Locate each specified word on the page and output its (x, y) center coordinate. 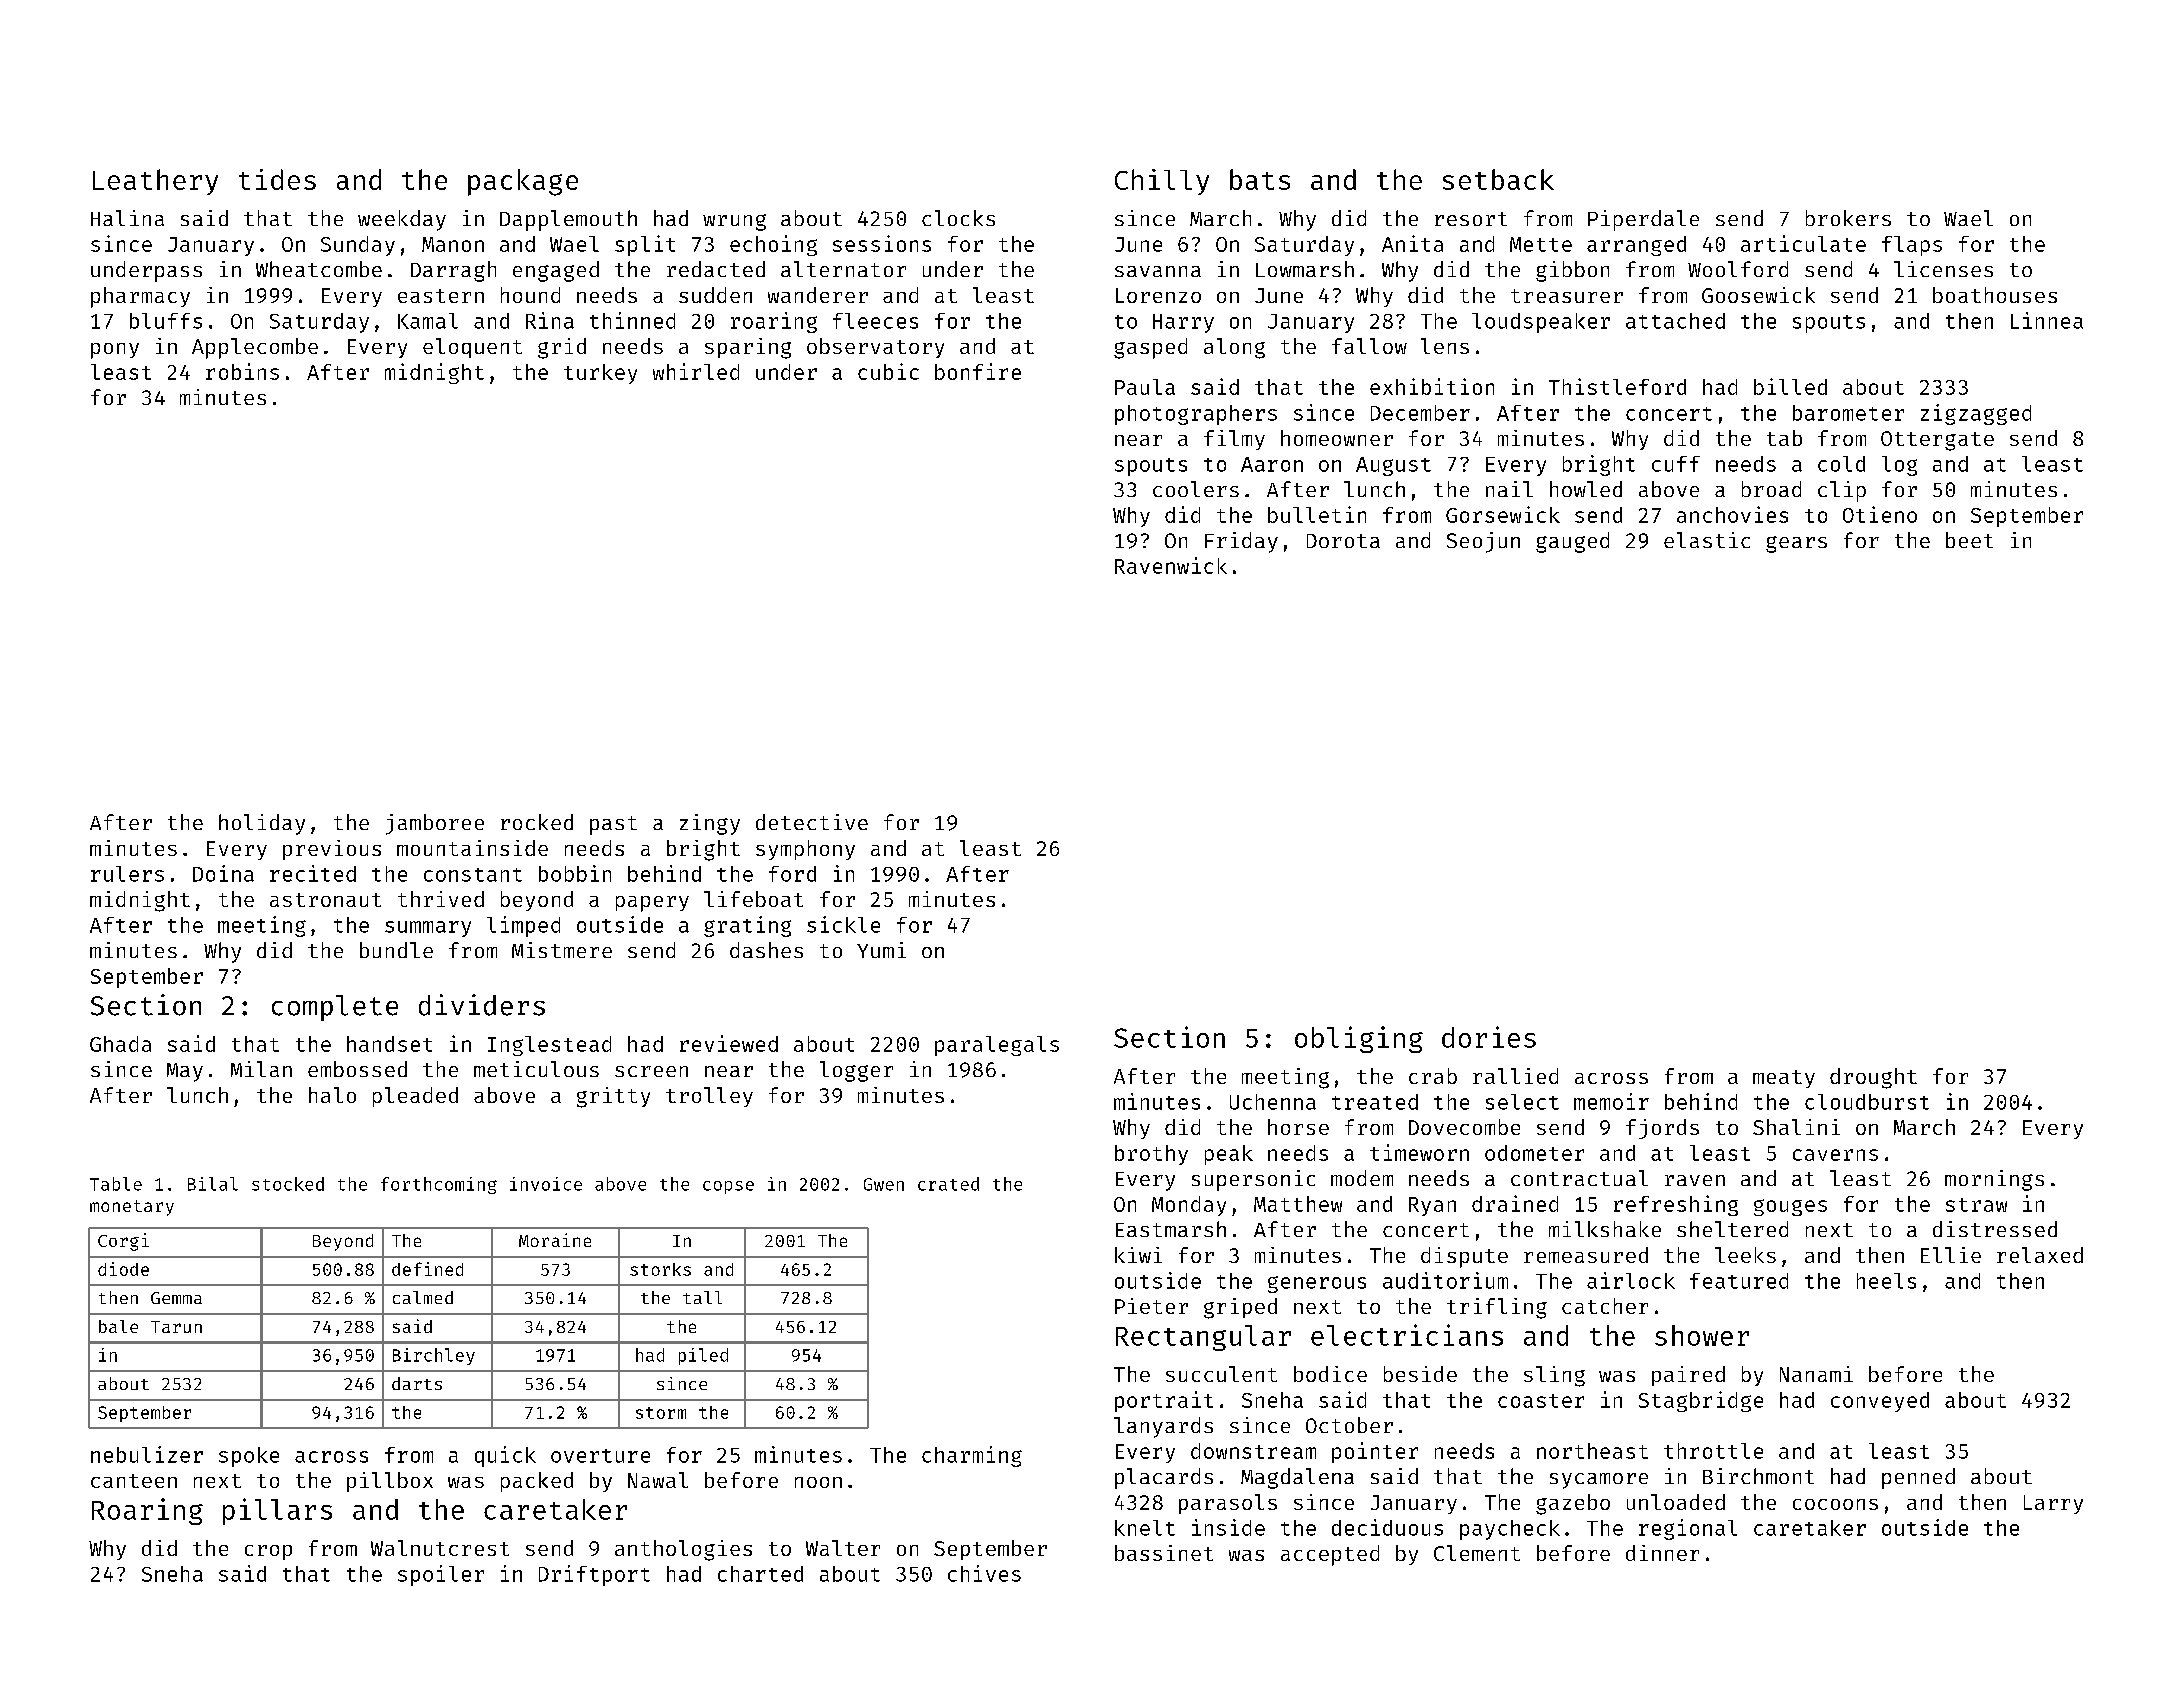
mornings (1994, 1180)
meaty (1784, 1079)
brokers (1848, 218)
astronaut (325, 900)
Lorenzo (1158, 295)
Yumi (881, 950)
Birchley (434, 1356)
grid (562, 348)
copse (728, 1187)
